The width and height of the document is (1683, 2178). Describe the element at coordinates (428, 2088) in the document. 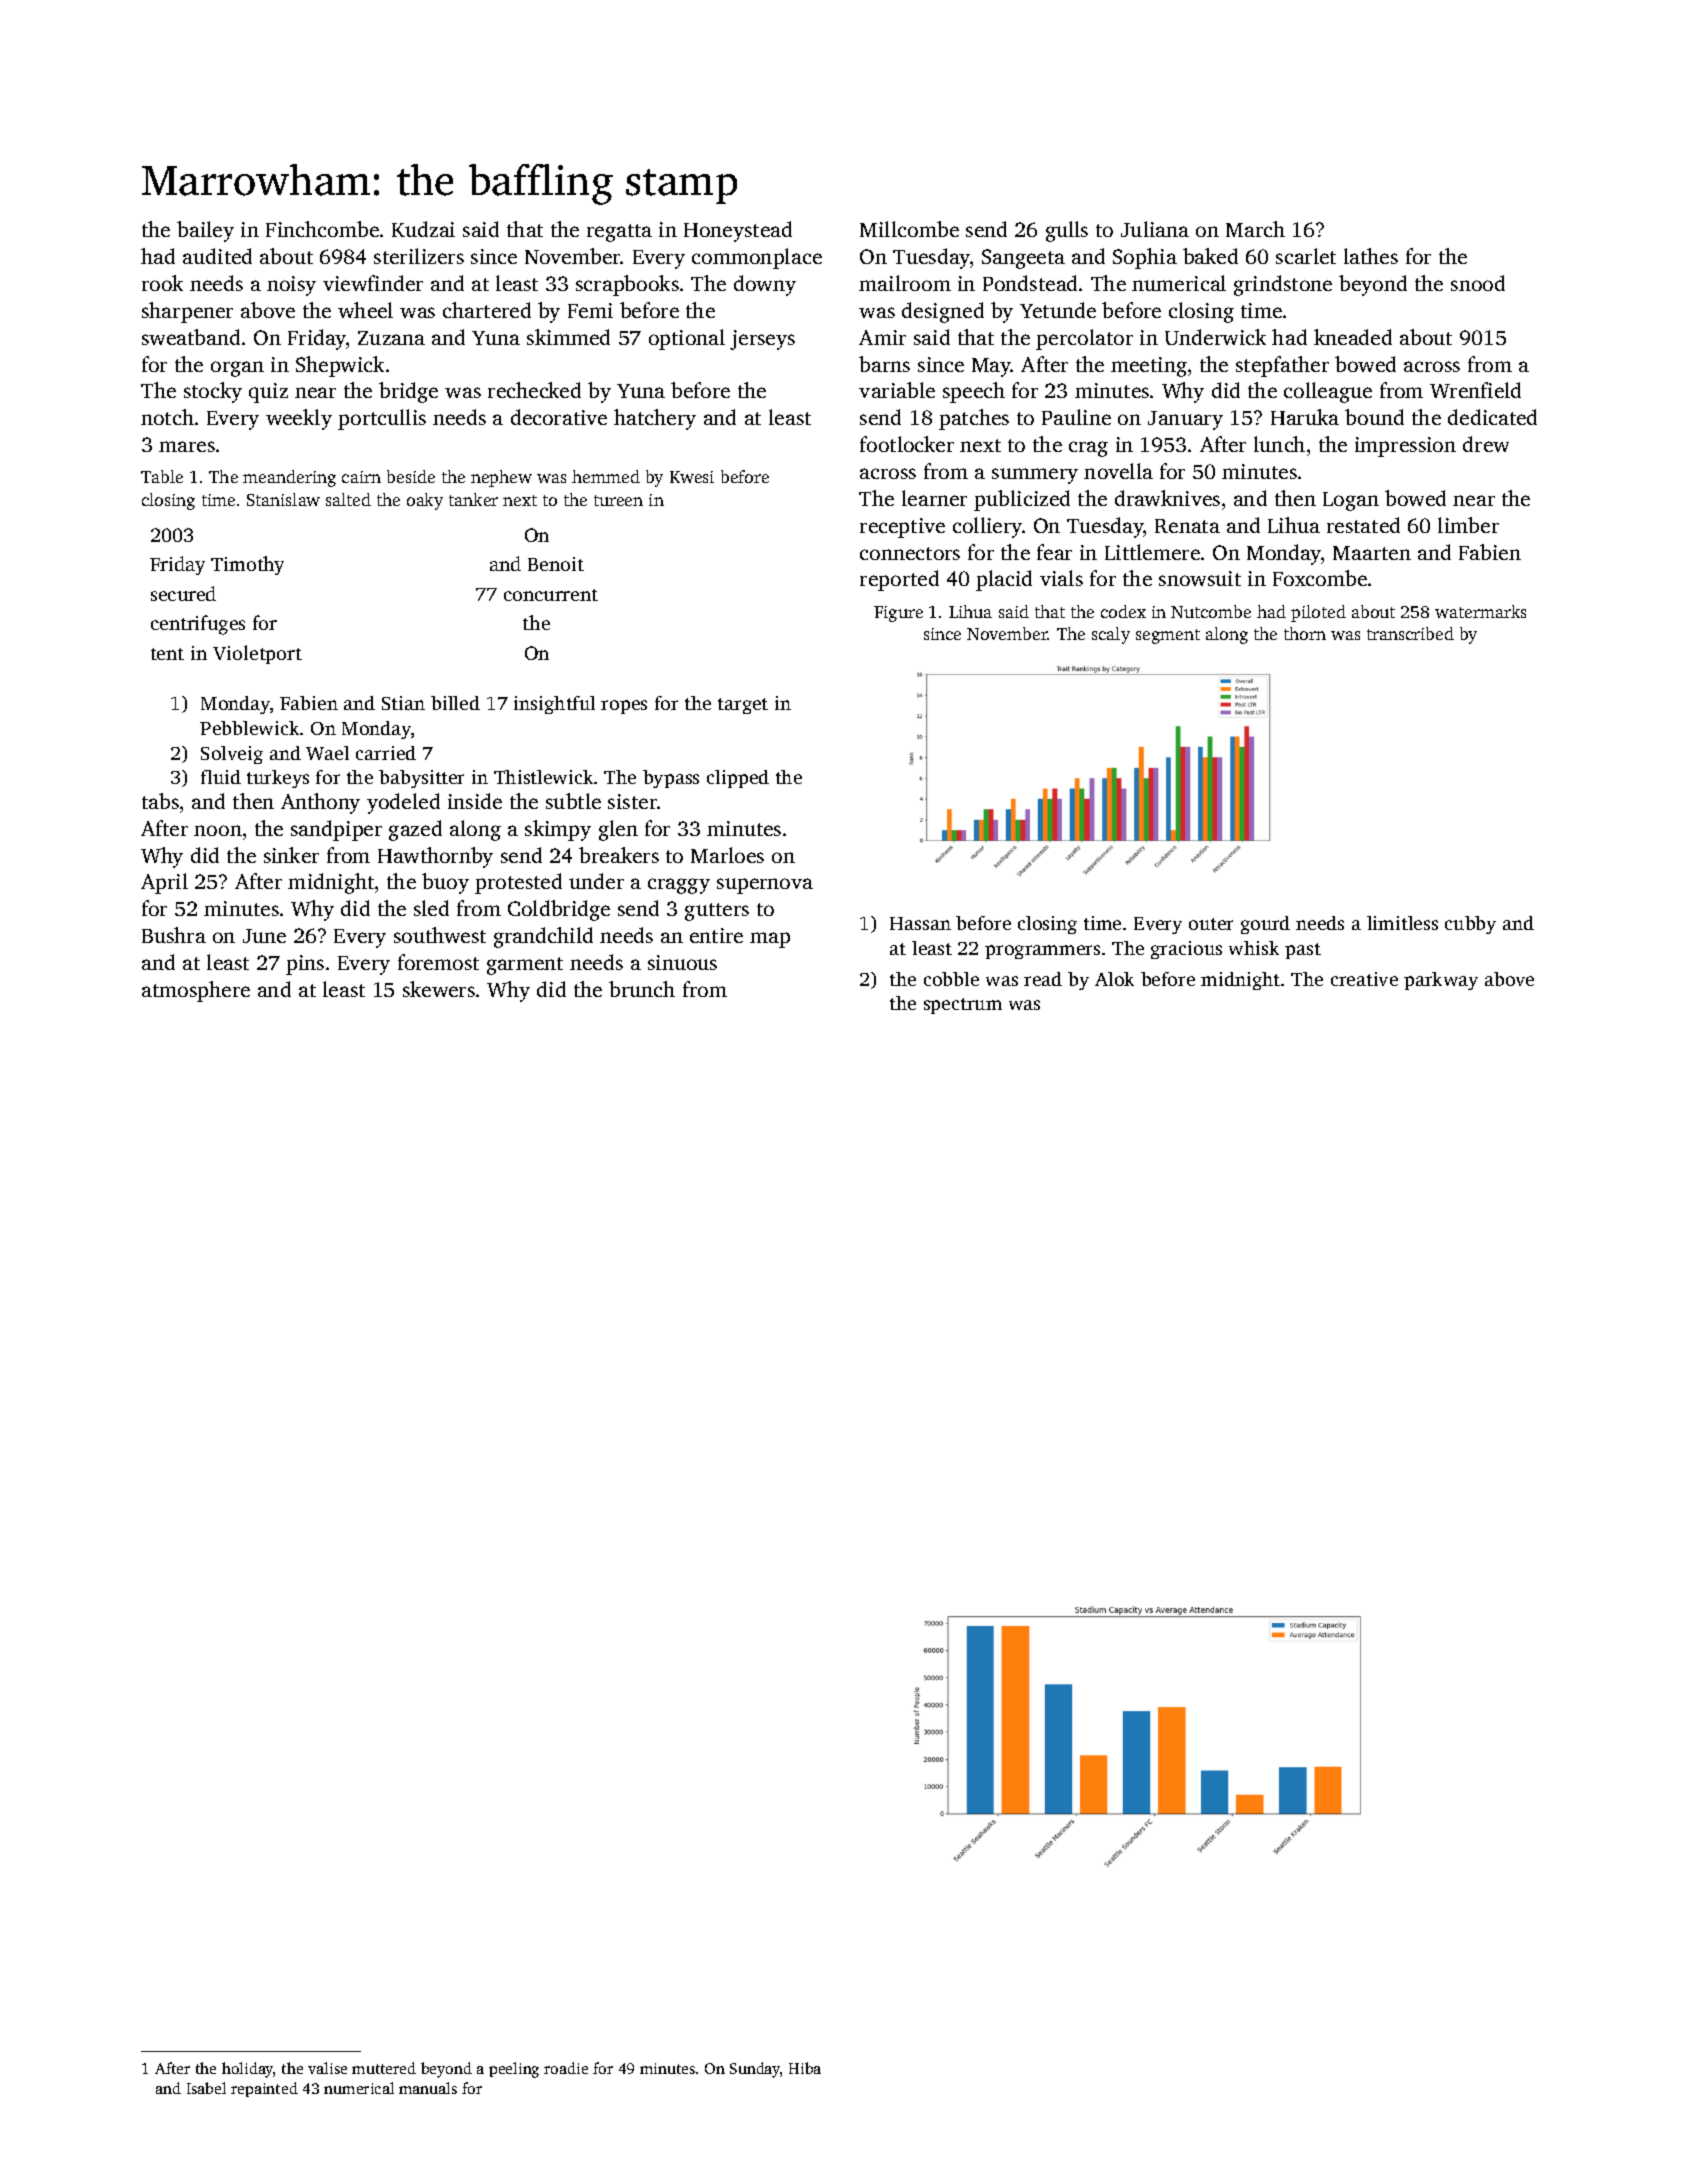

I see `manuals` at that location.
